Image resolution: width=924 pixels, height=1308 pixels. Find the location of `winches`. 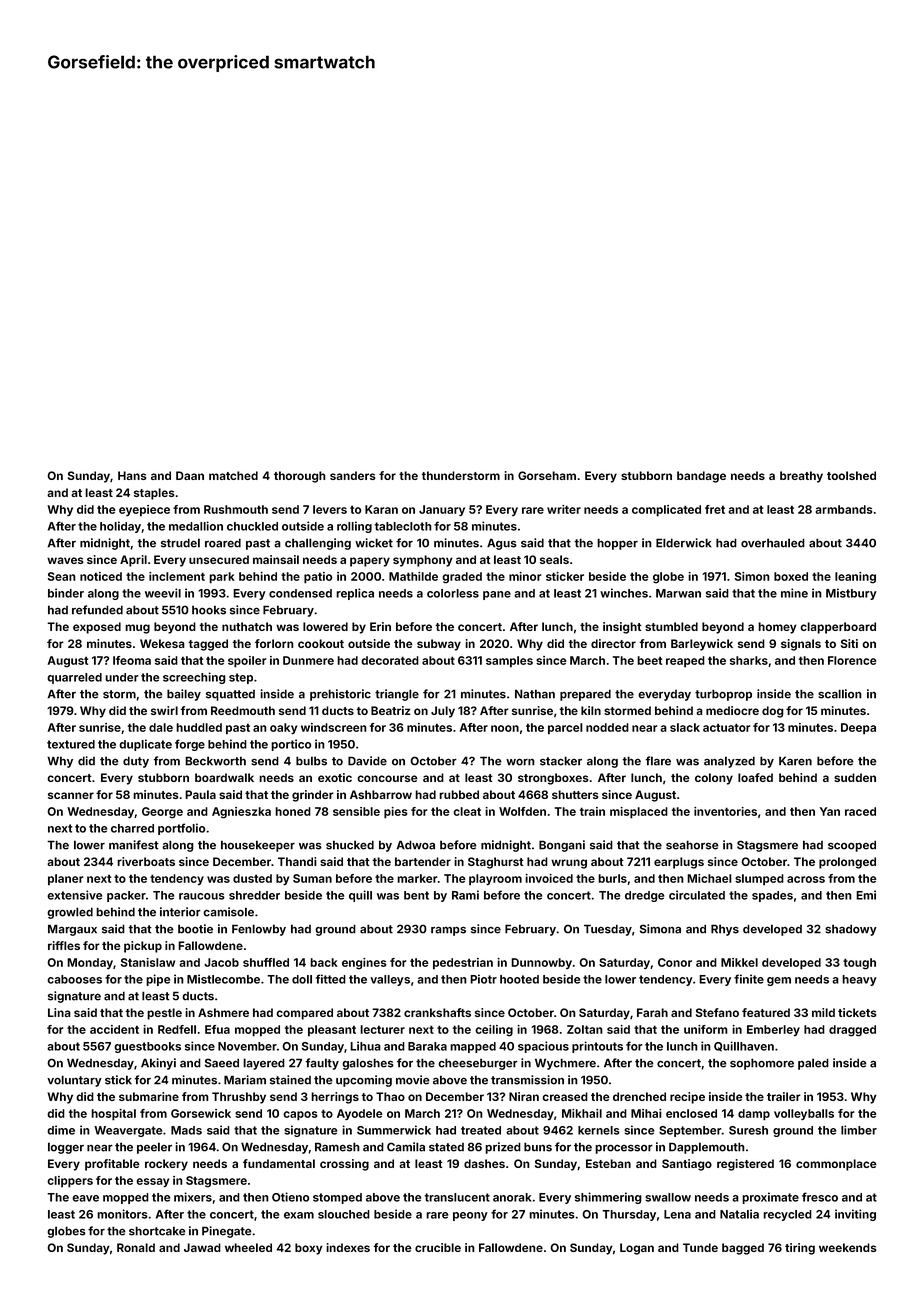

winches is located at coordinates (624, 593).
